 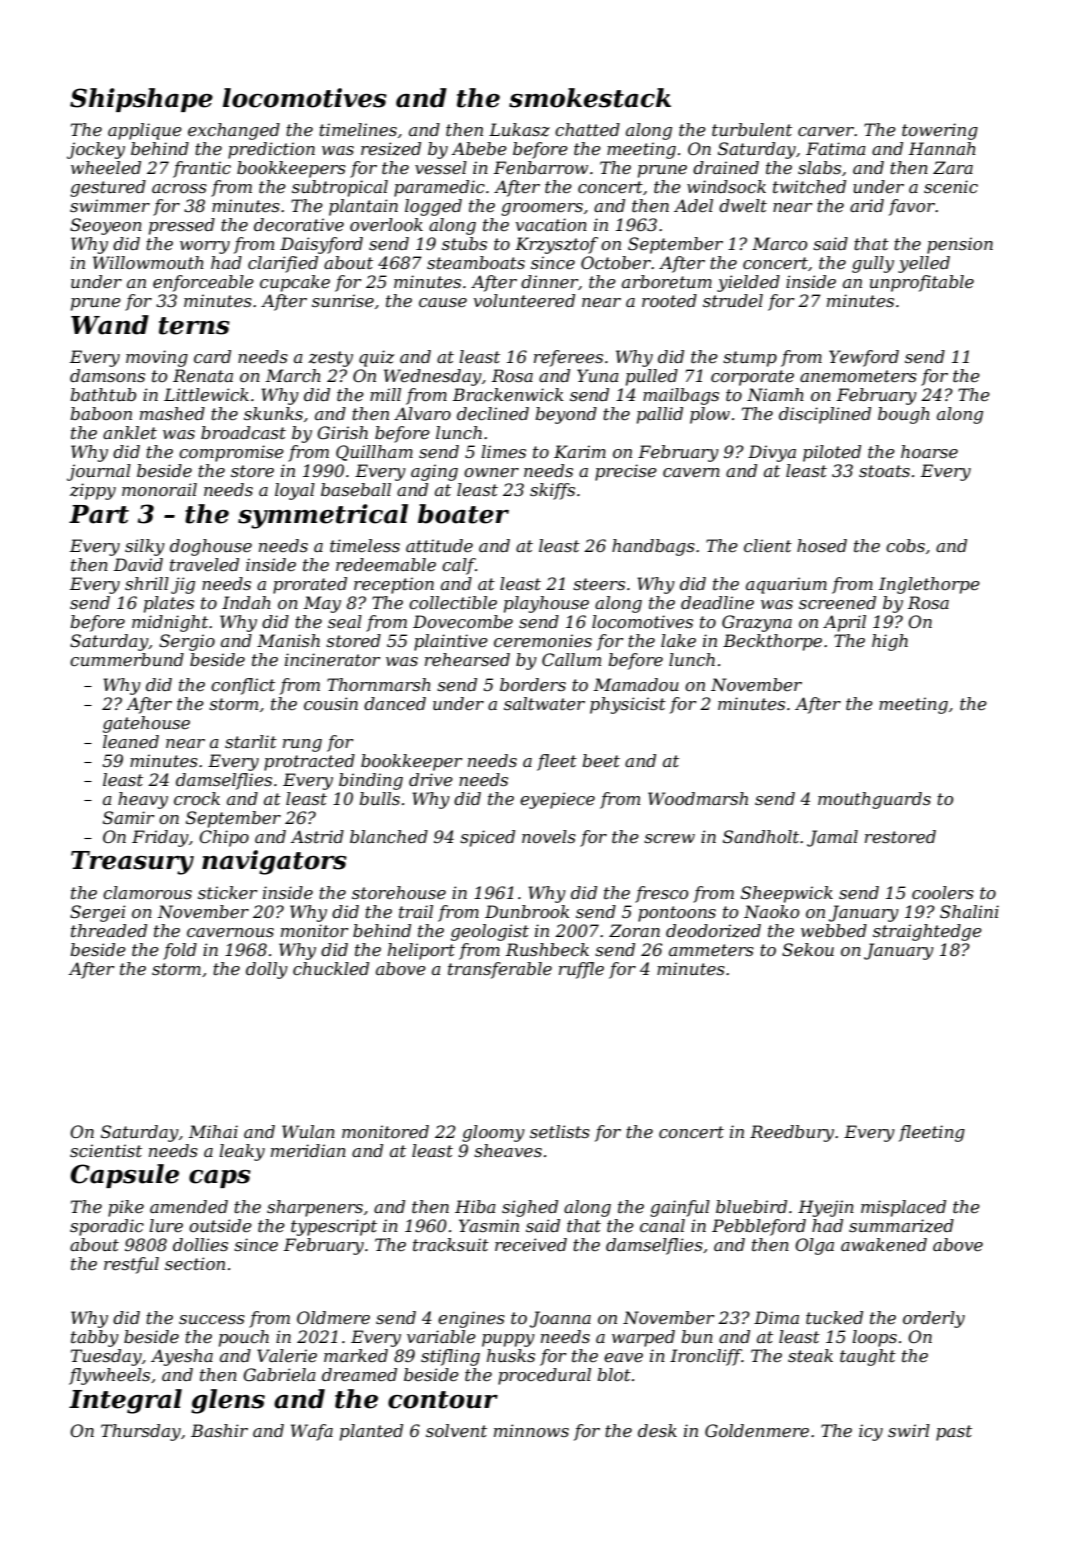 I want to click on Shipshape, so click(x=141, y=100).
